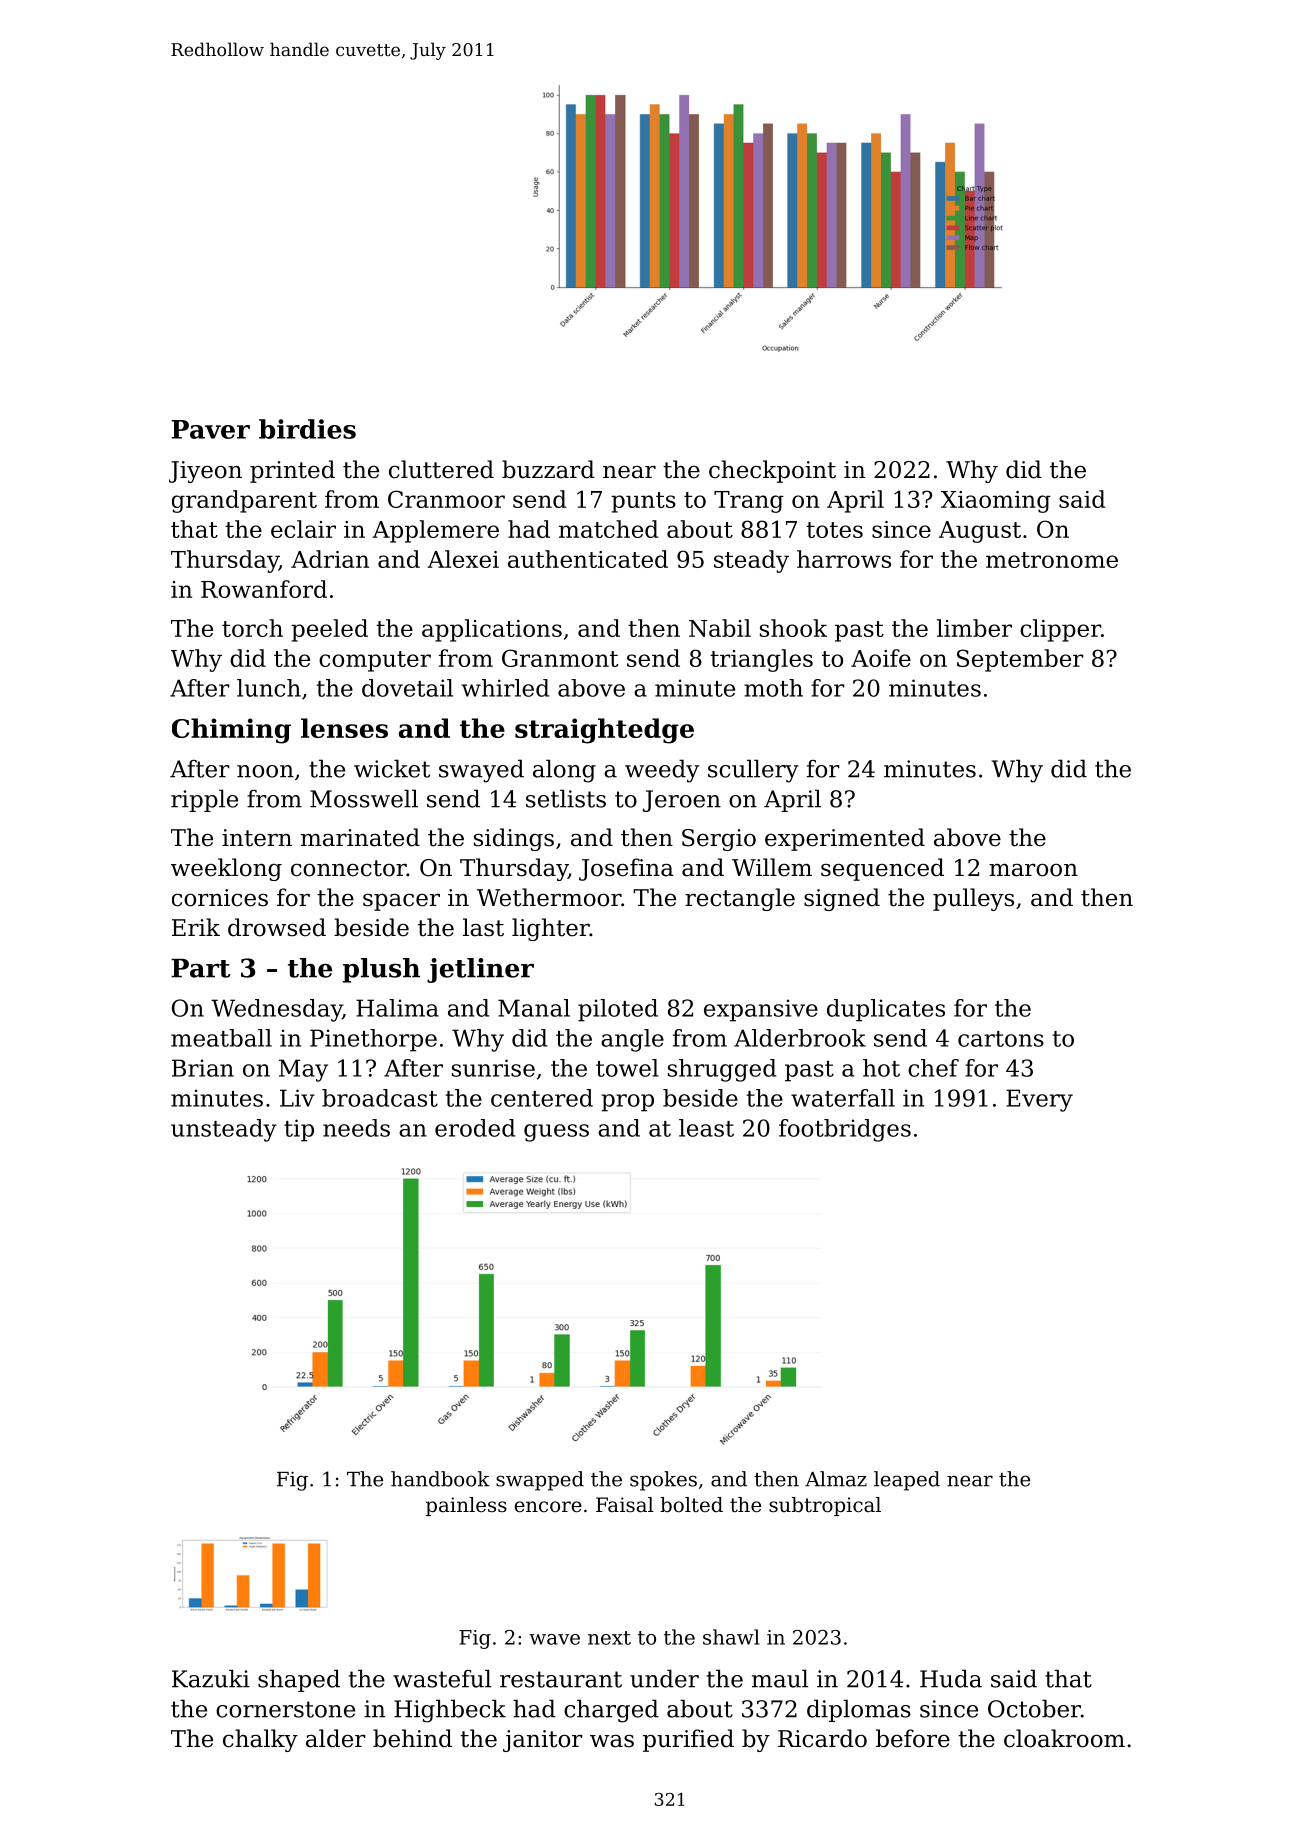 This document has height=1848, width=1307. Describe the element at coordinates (435, 531) in the document. I see `Applemere` at that location.
